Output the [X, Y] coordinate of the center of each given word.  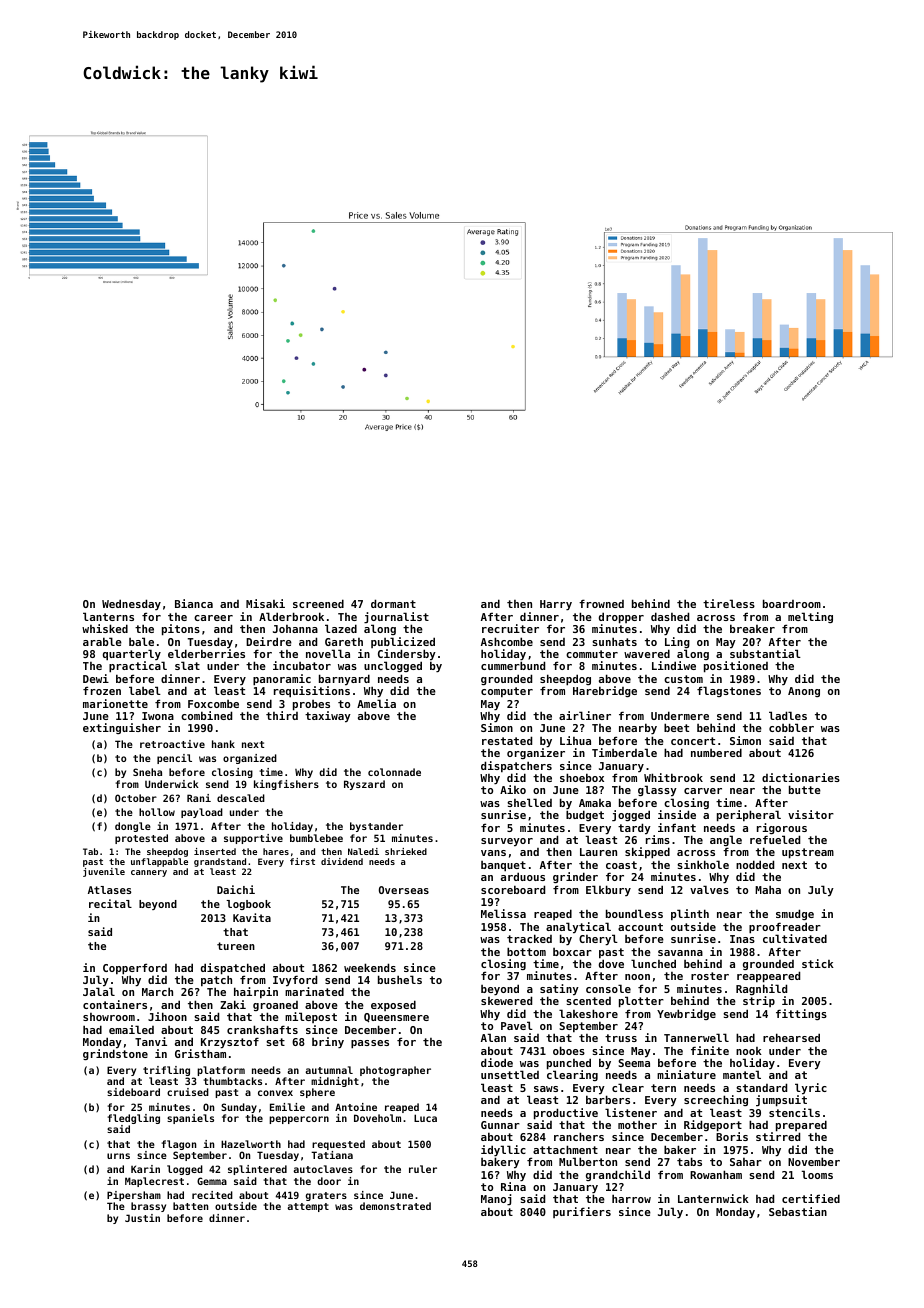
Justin [142, 1218]
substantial [765, 653]
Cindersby [407, 655]
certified [811, 1198]
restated [507, 740]
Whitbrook [673, 777]
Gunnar [500, 1125]
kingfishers [286, 785]
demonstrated [395, 1206]
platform [221, 1071]
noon [637, 977]
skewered [506, 1000]
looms [817, 1174]
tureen [236, 946]
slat [187, 665]
